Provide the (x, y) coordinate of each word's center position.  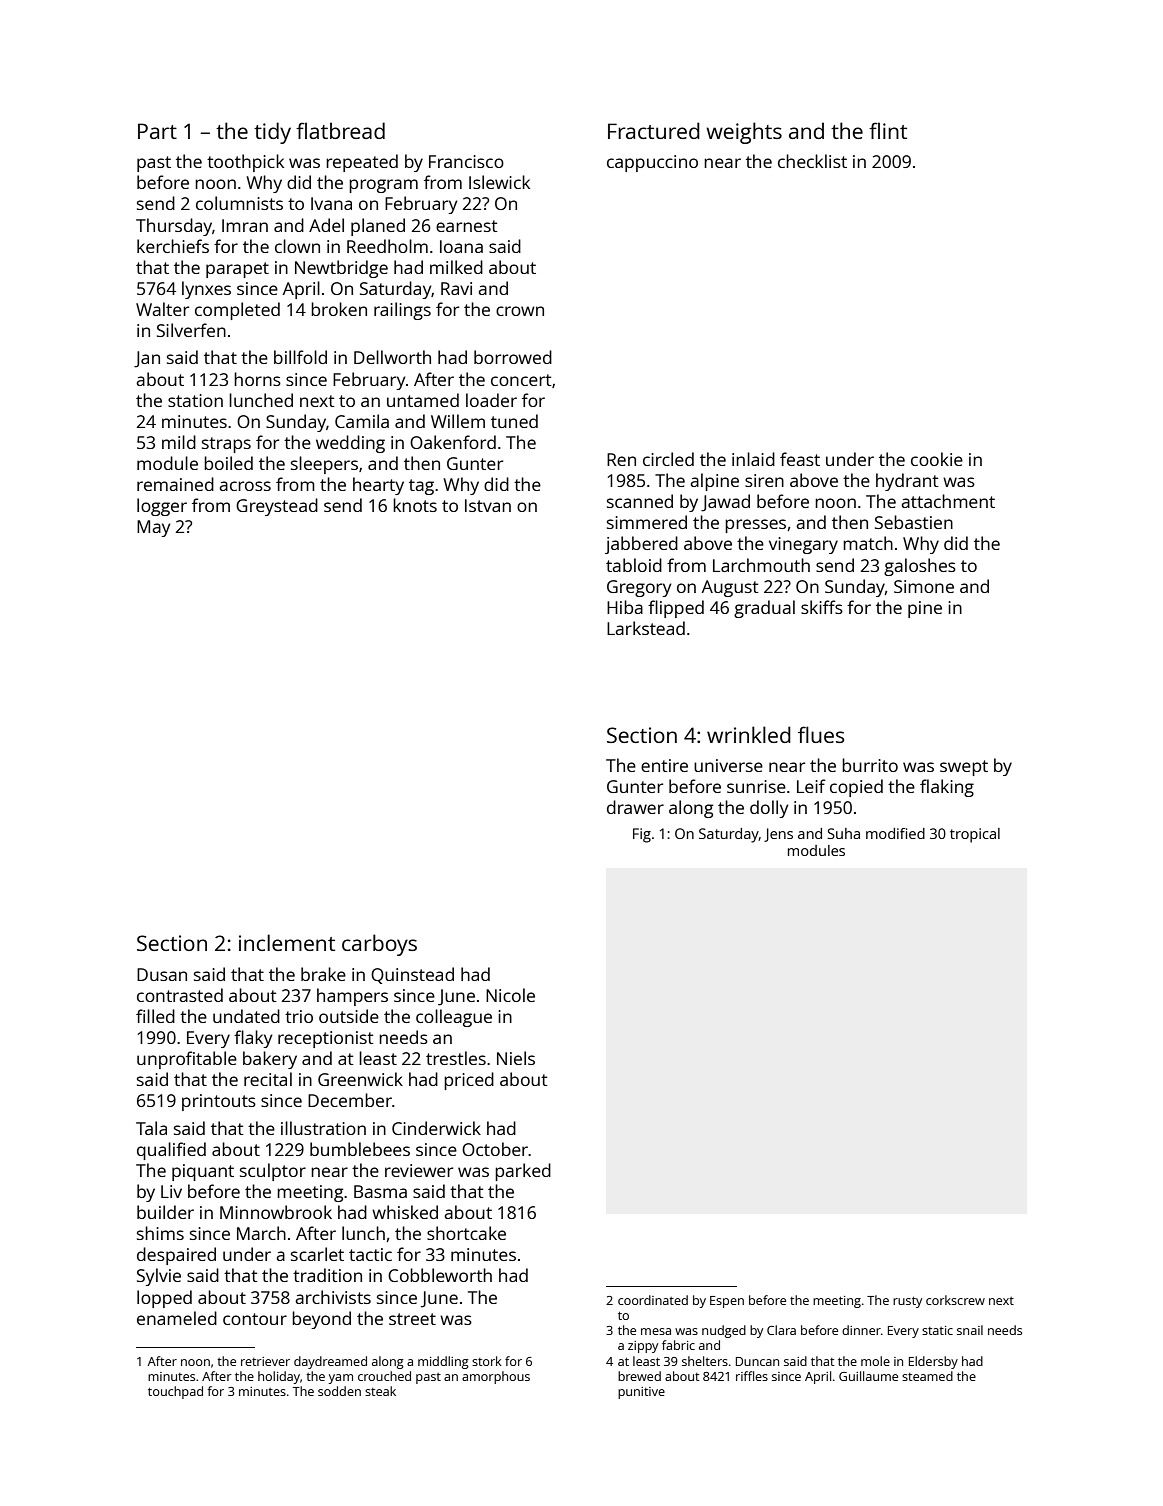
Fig (642, 835)
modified (895, 833)
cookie (937, 459)
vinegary (803, 545)
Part (157, 131)
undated (246, 1016)
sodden (339, 1391)
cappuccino (652, 163)
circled (668, 459)
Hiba (625, 607)
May (154, 528)
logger (162, 507)
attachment (948, 501)
